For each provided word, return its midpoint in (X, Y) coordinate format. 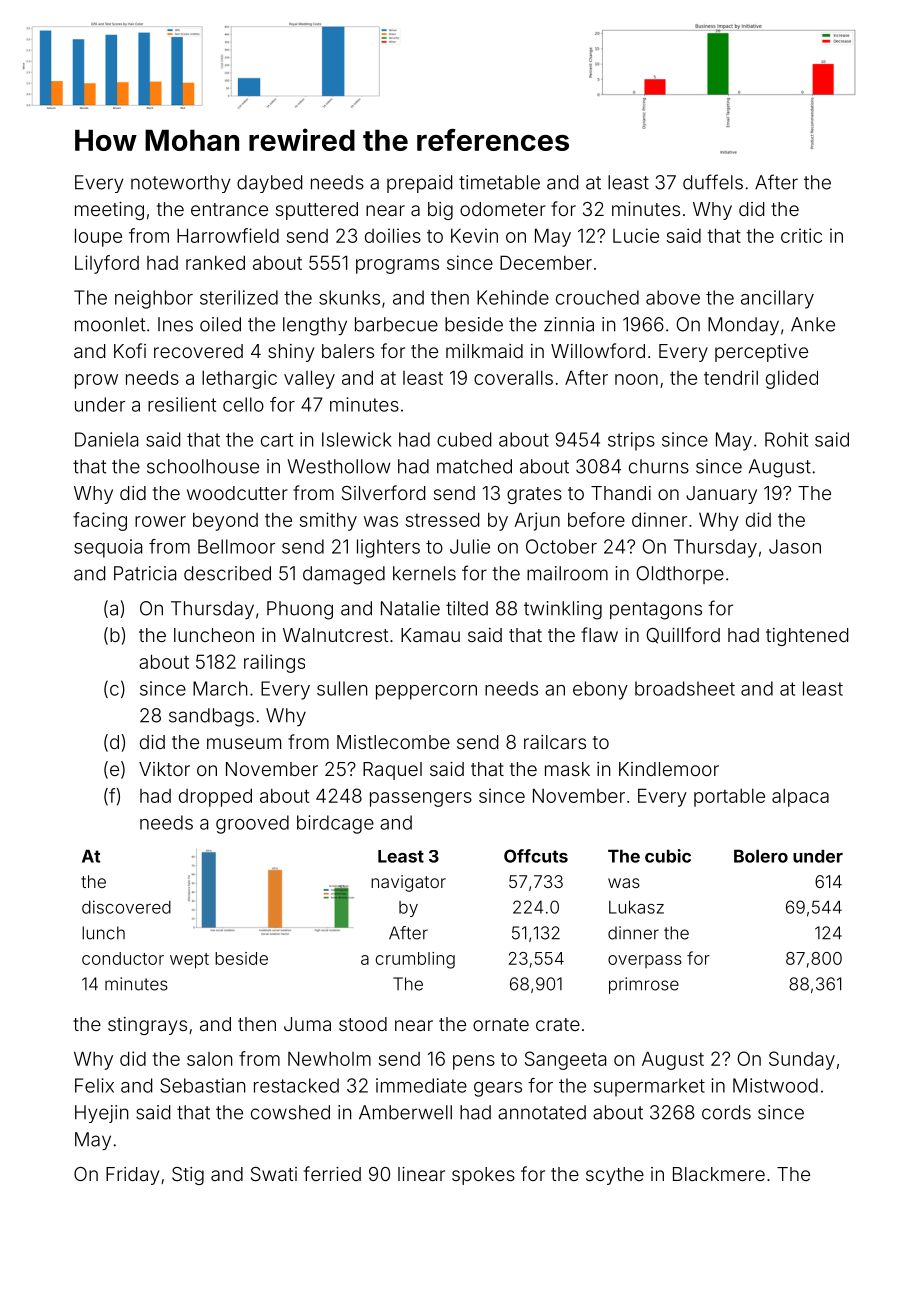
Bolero (761, 856)
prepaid (419, 184)
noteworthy (181, 184)
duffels (713, 182)
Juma (307, 1024)
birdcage (335, 824)
